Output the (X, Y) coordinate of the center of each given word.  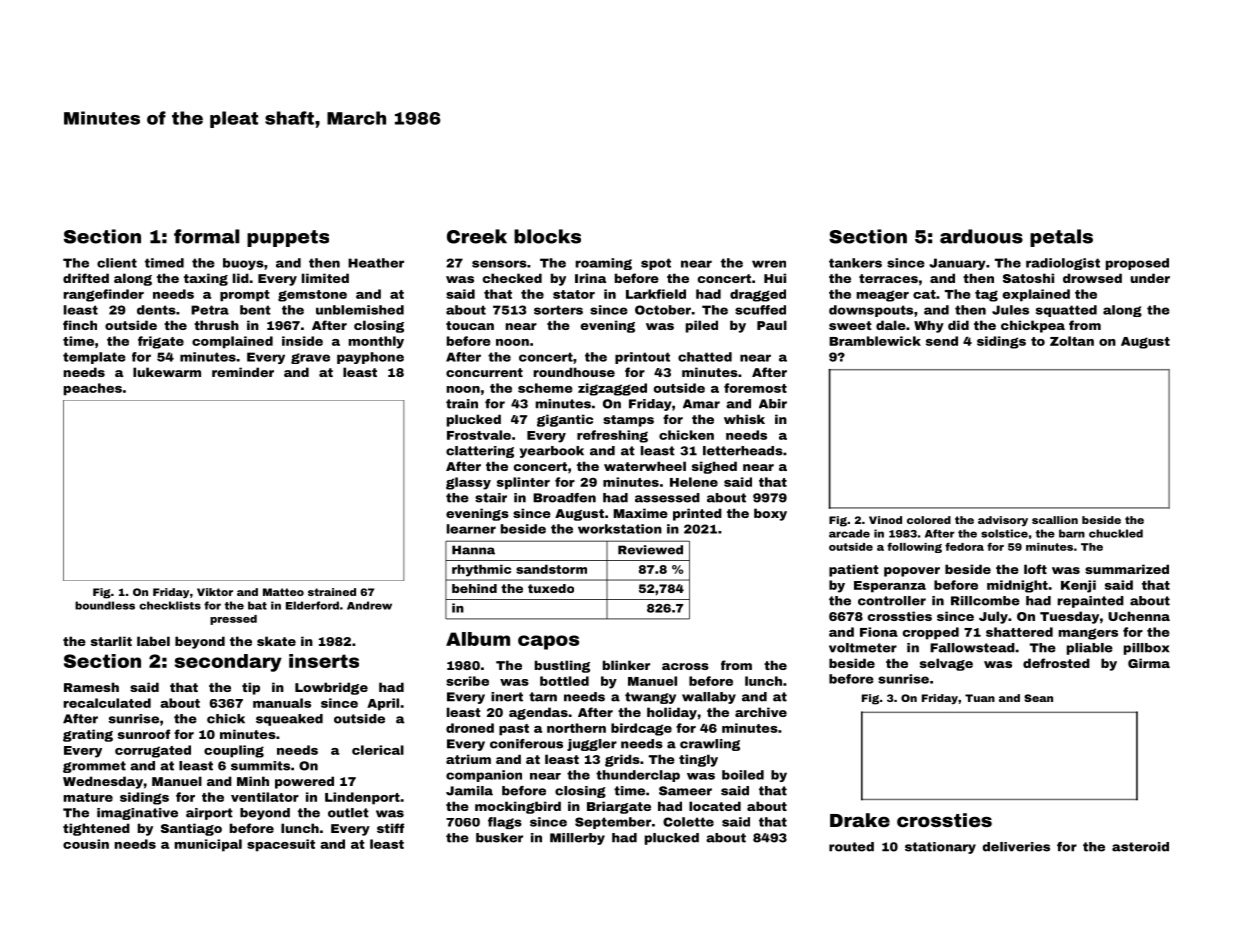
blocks (547, 236)
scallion (1055, 520)
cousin (86, 844)
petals (1061, 238)
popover (912, 572)
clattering (480, 452)
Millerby (577, 839)
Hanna (473, 550)
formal (206, 236)
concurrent (484, 372)
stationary (940, 848)
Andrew (369, 605)
